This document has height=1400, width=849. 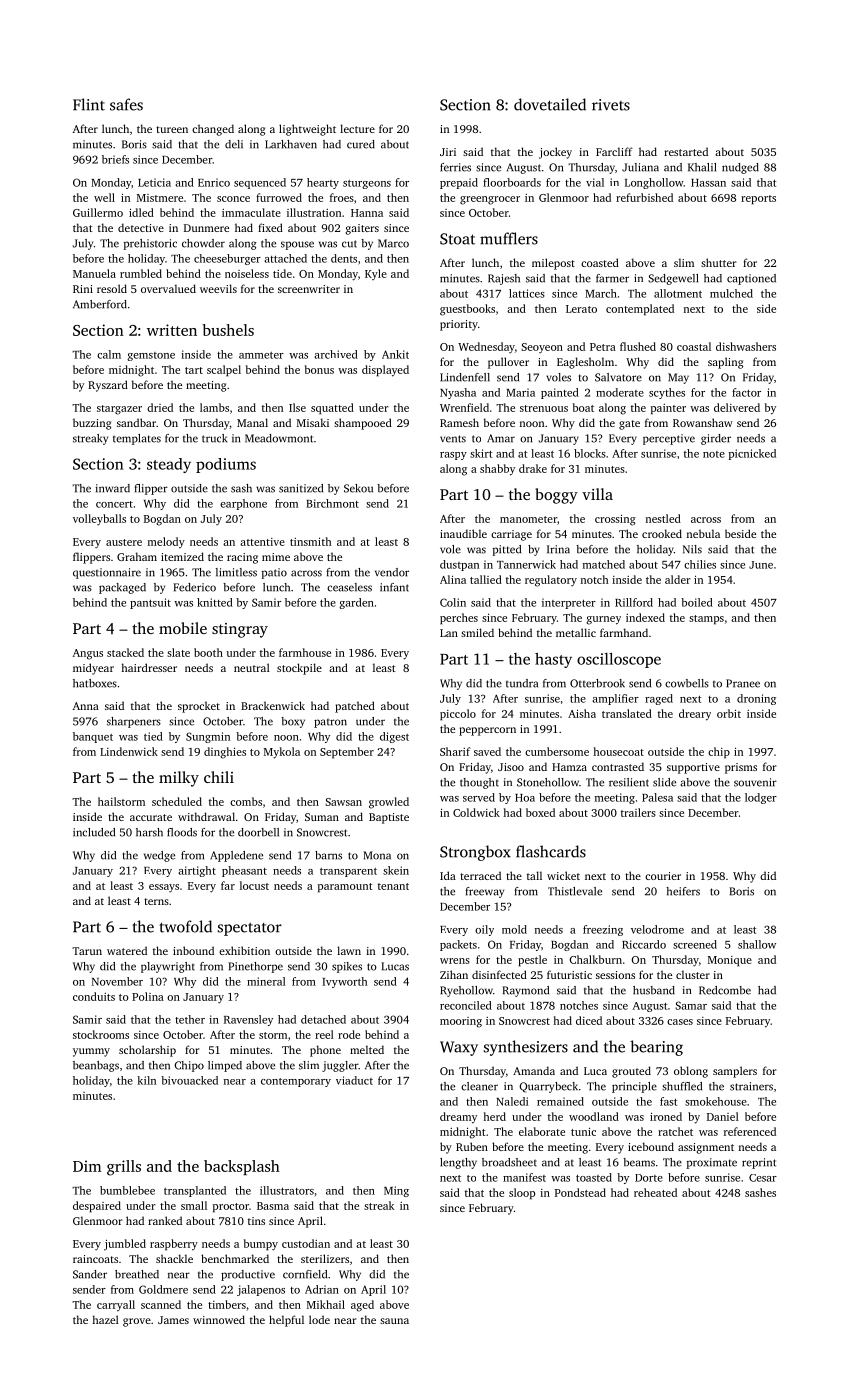 I want to click on dreary, so click(x=695, y=715).
